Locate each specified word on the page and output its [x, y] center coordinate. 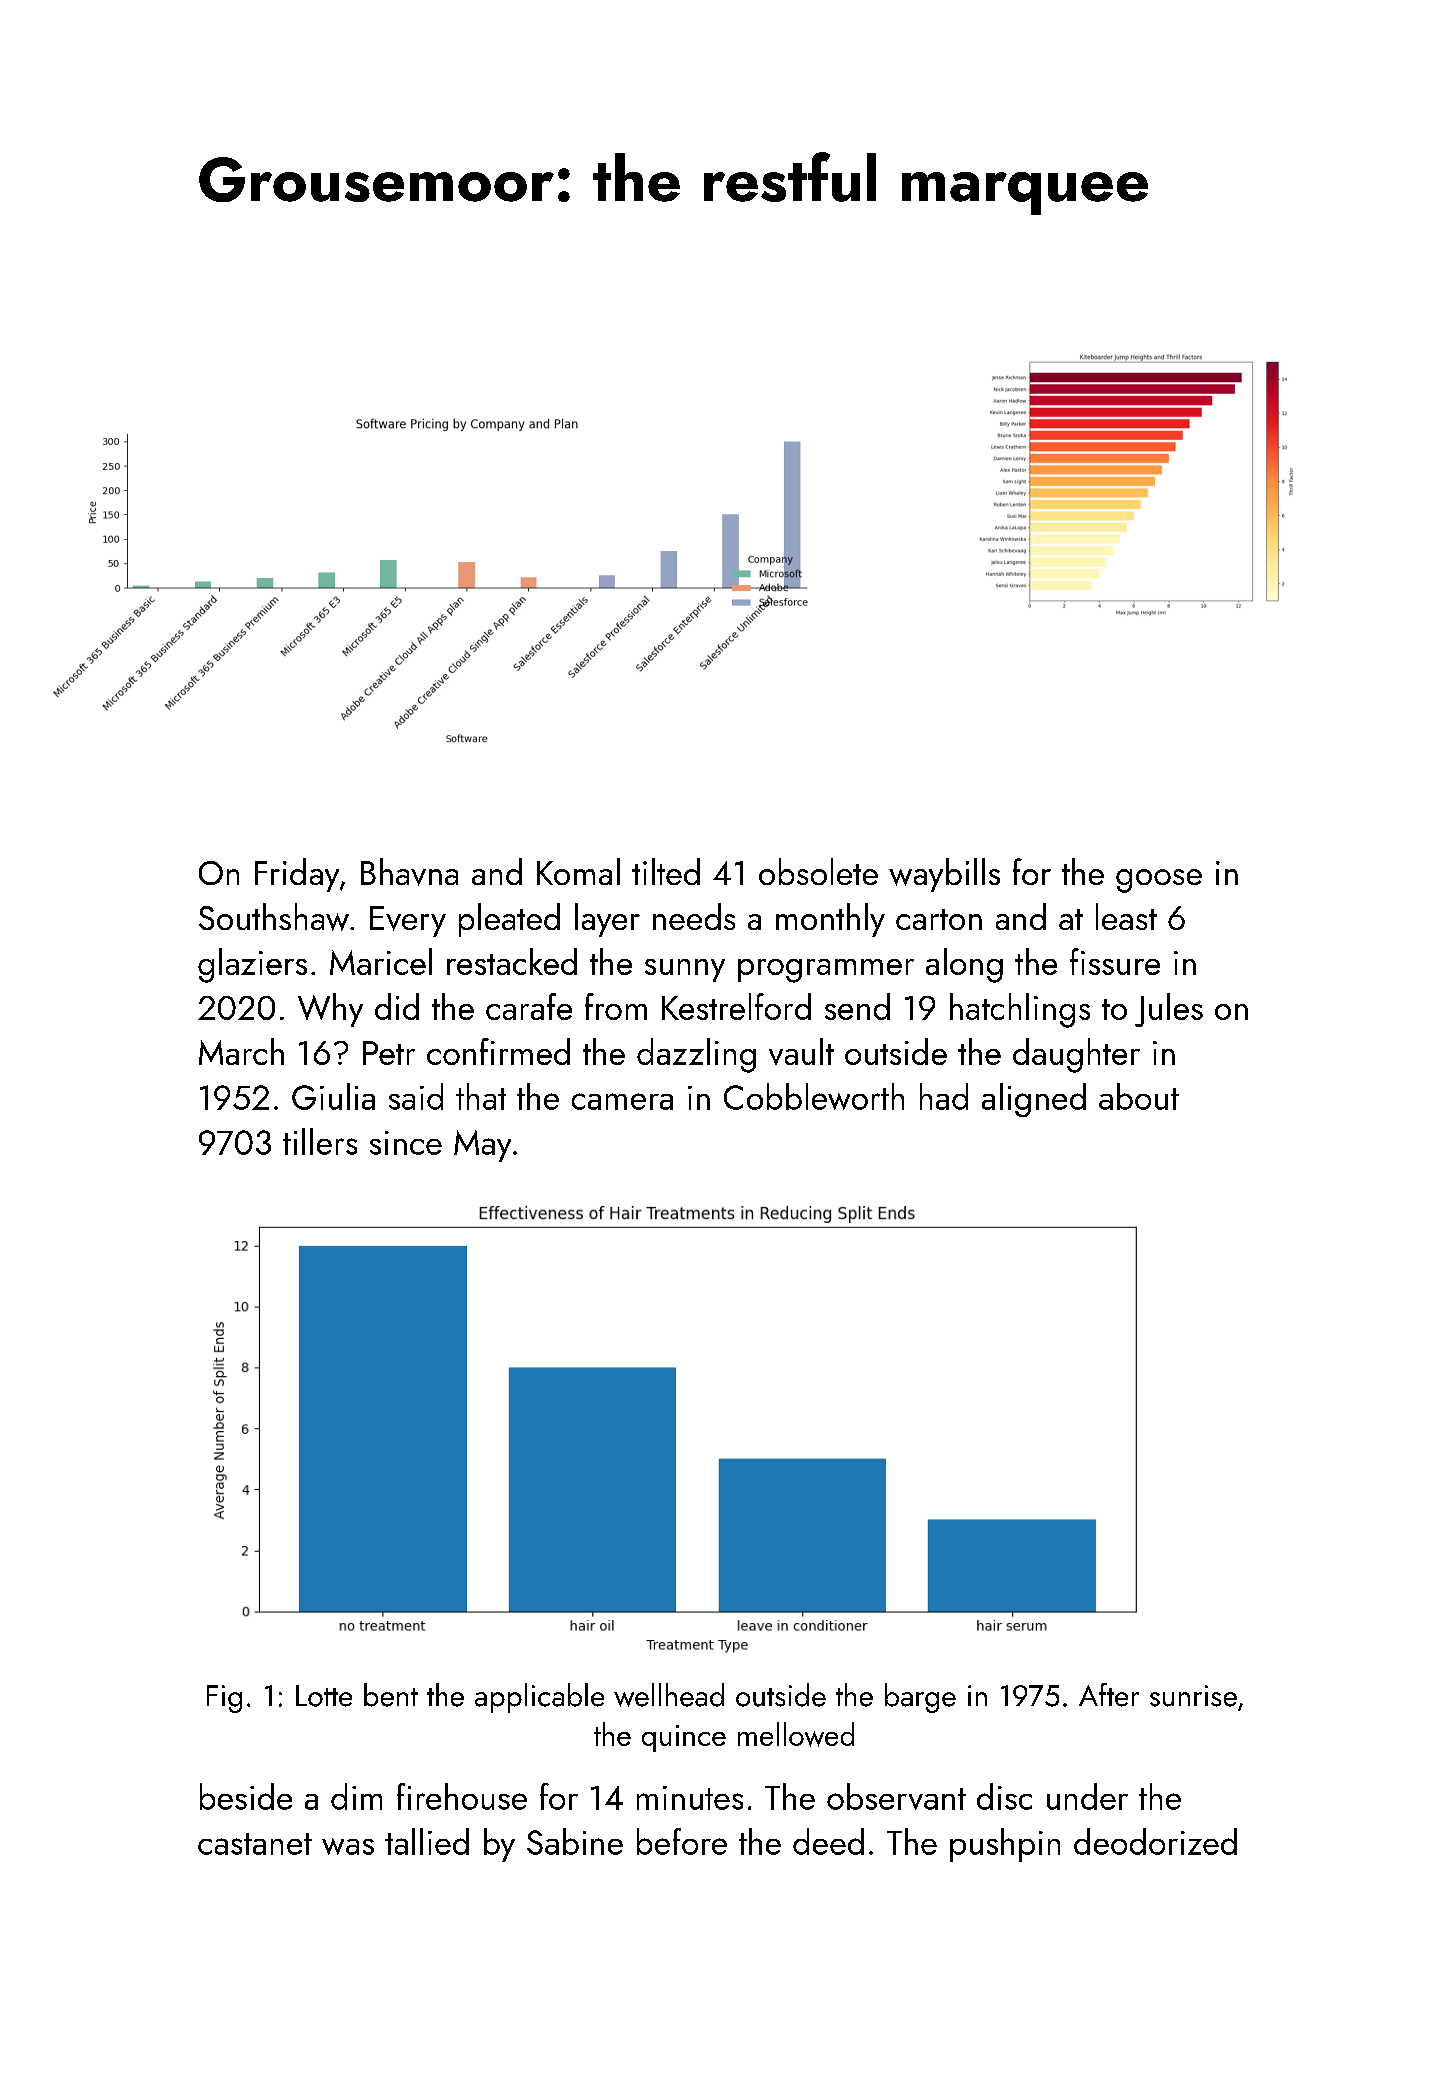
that [481, 1096]
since [406, 1143]
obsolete [818, 871]
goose [1159, 881]
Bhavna [409, 872]
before [682, 1841]
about [1139, 1096]
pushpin [1005, 1845]
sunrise [1193, 1696]
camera [622, 1101]
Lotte [324, 1696]
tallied [427, 1841]
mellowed [796, 1734]
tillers [320, 1141]
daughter [1076, 1055]
